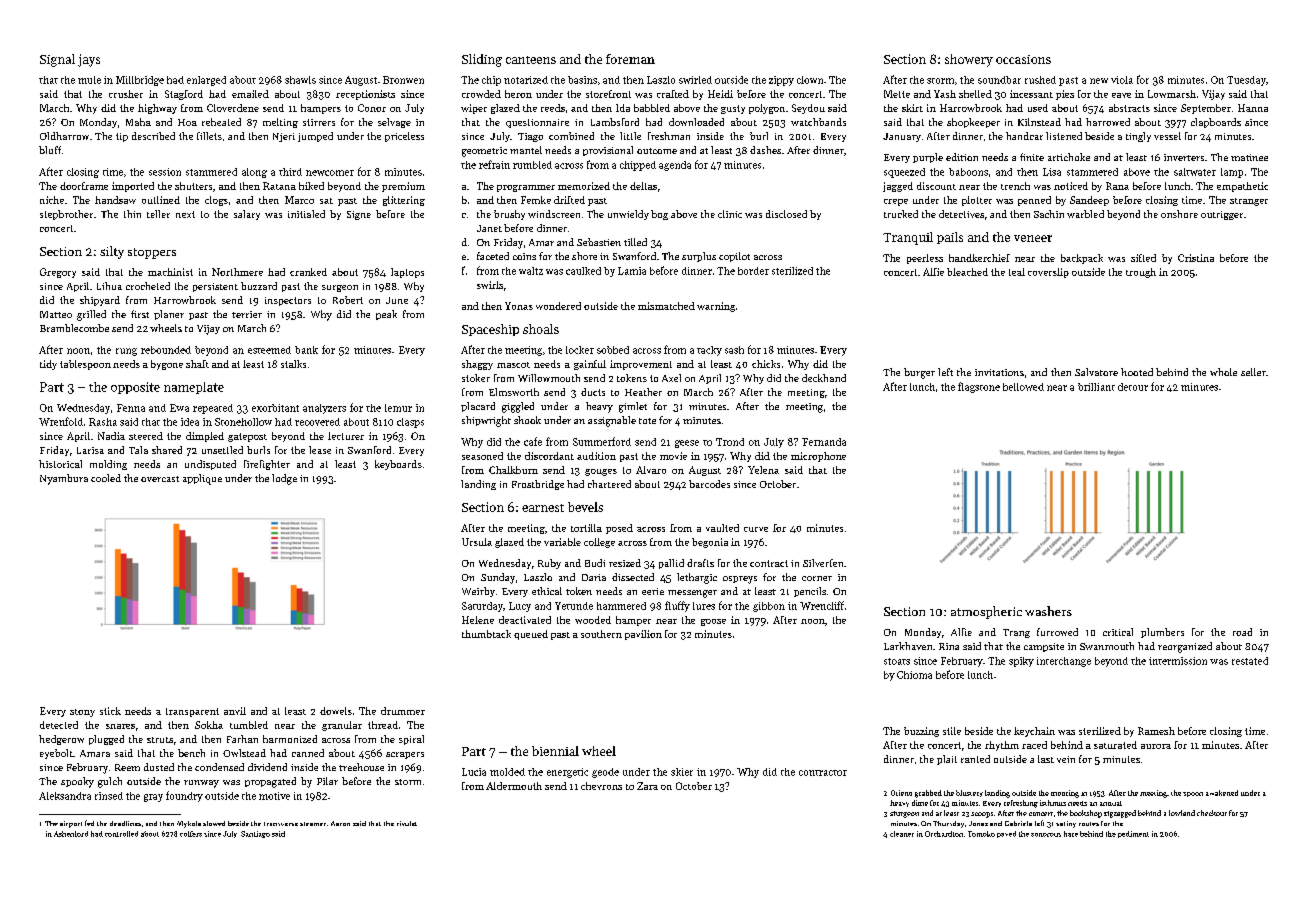 The image size is (1308, 924). I want to click on foreman, so click(630, 59).
